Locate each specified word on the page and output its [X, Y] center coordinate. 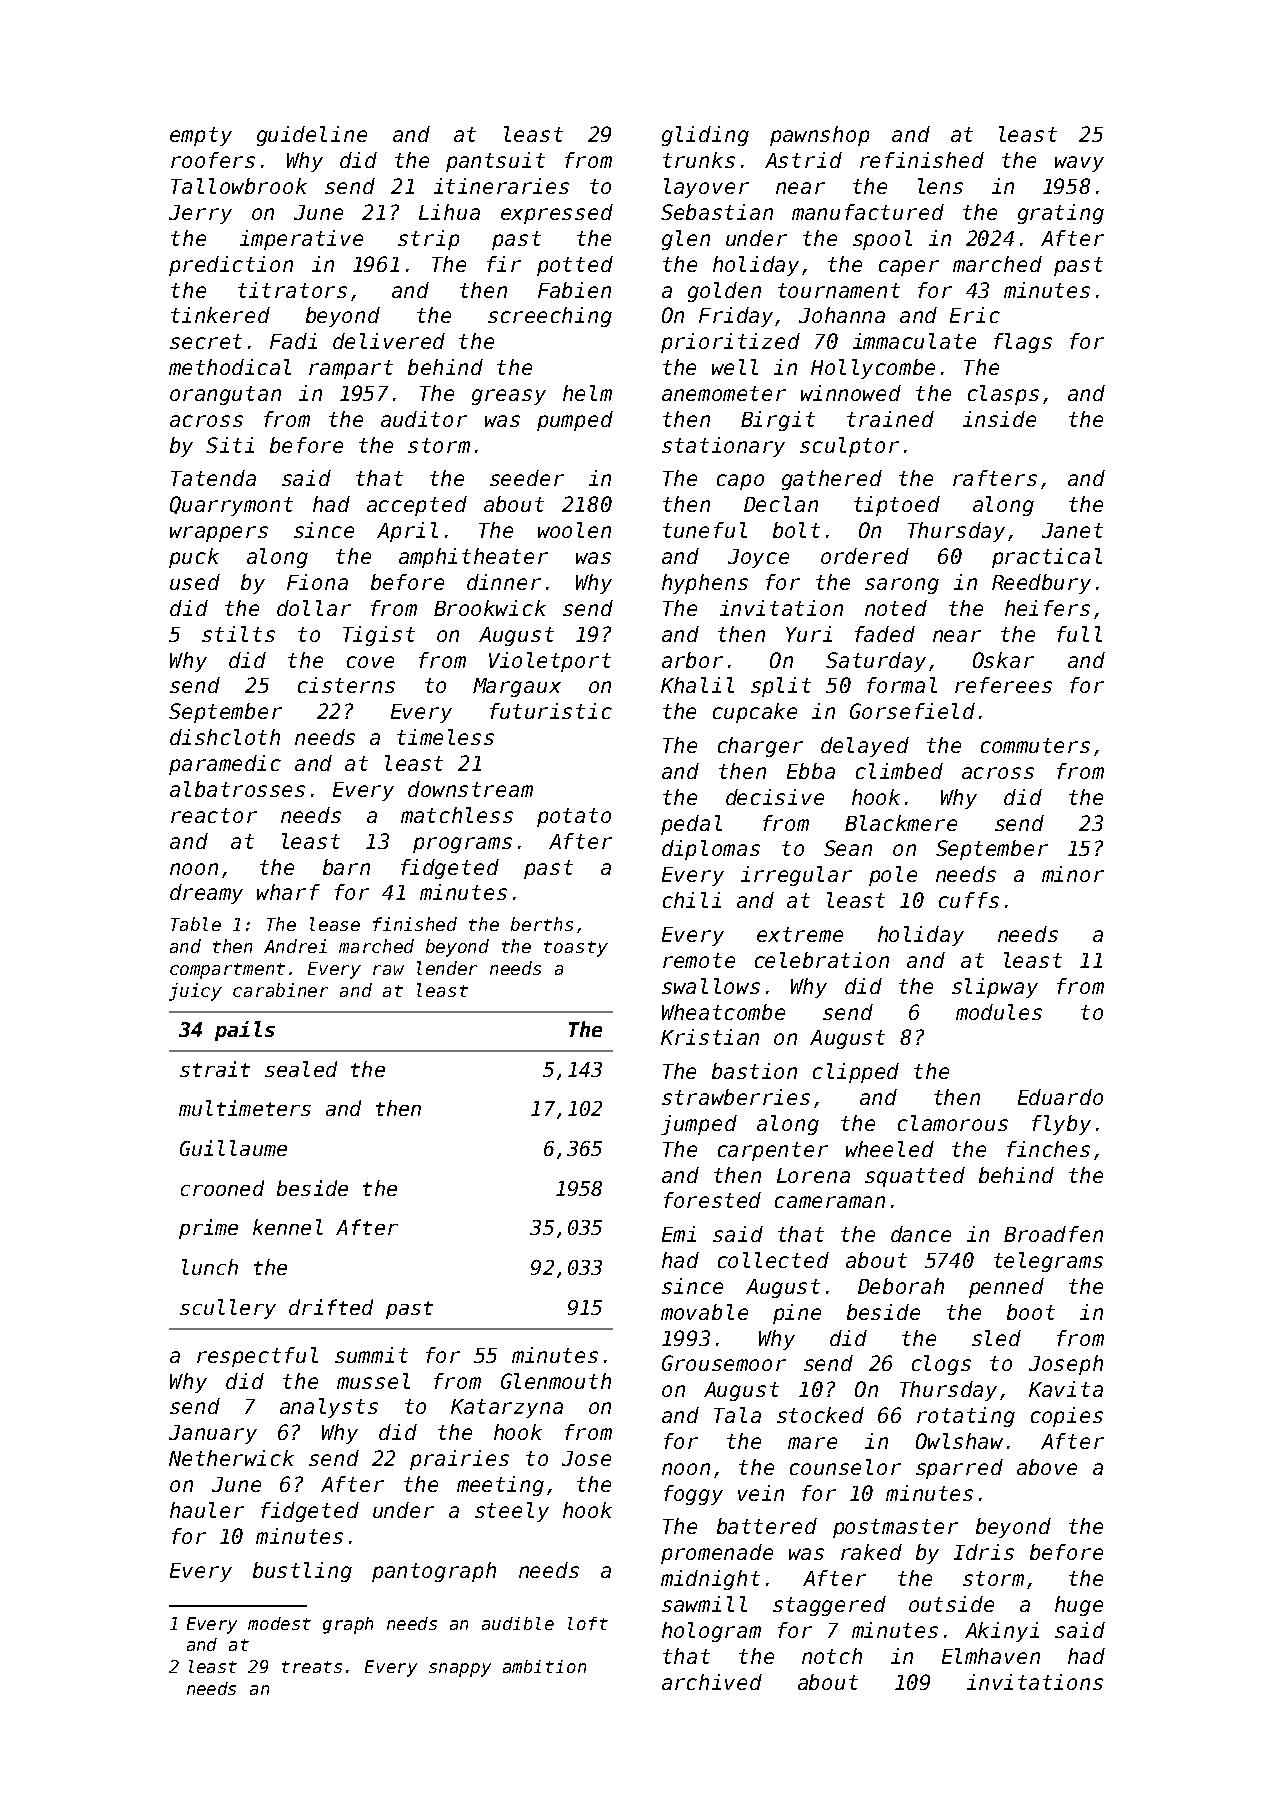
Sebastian [717, 212]
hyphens [705, 584]
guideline [312, 136]
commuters [1035, 745]
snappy [460, 1670]
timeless [445, 737]
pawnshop [819, 136]
